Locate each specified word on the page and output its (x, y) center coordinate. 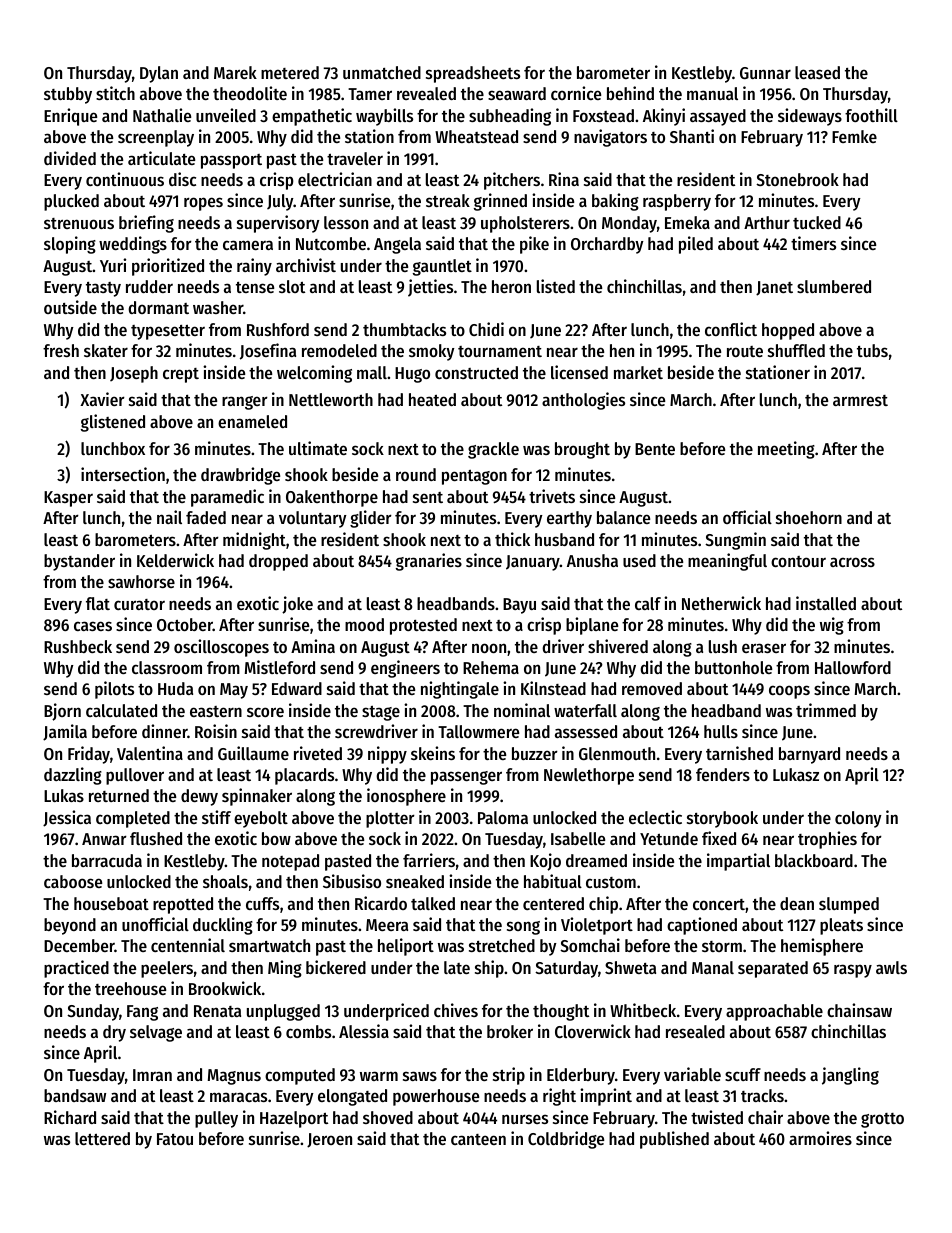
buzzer (535, 753)
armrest (860, 400)
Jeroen (329, 1140)
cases (93, 626)
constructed (476, 372)
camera (248, 245)
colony (858, 819)
